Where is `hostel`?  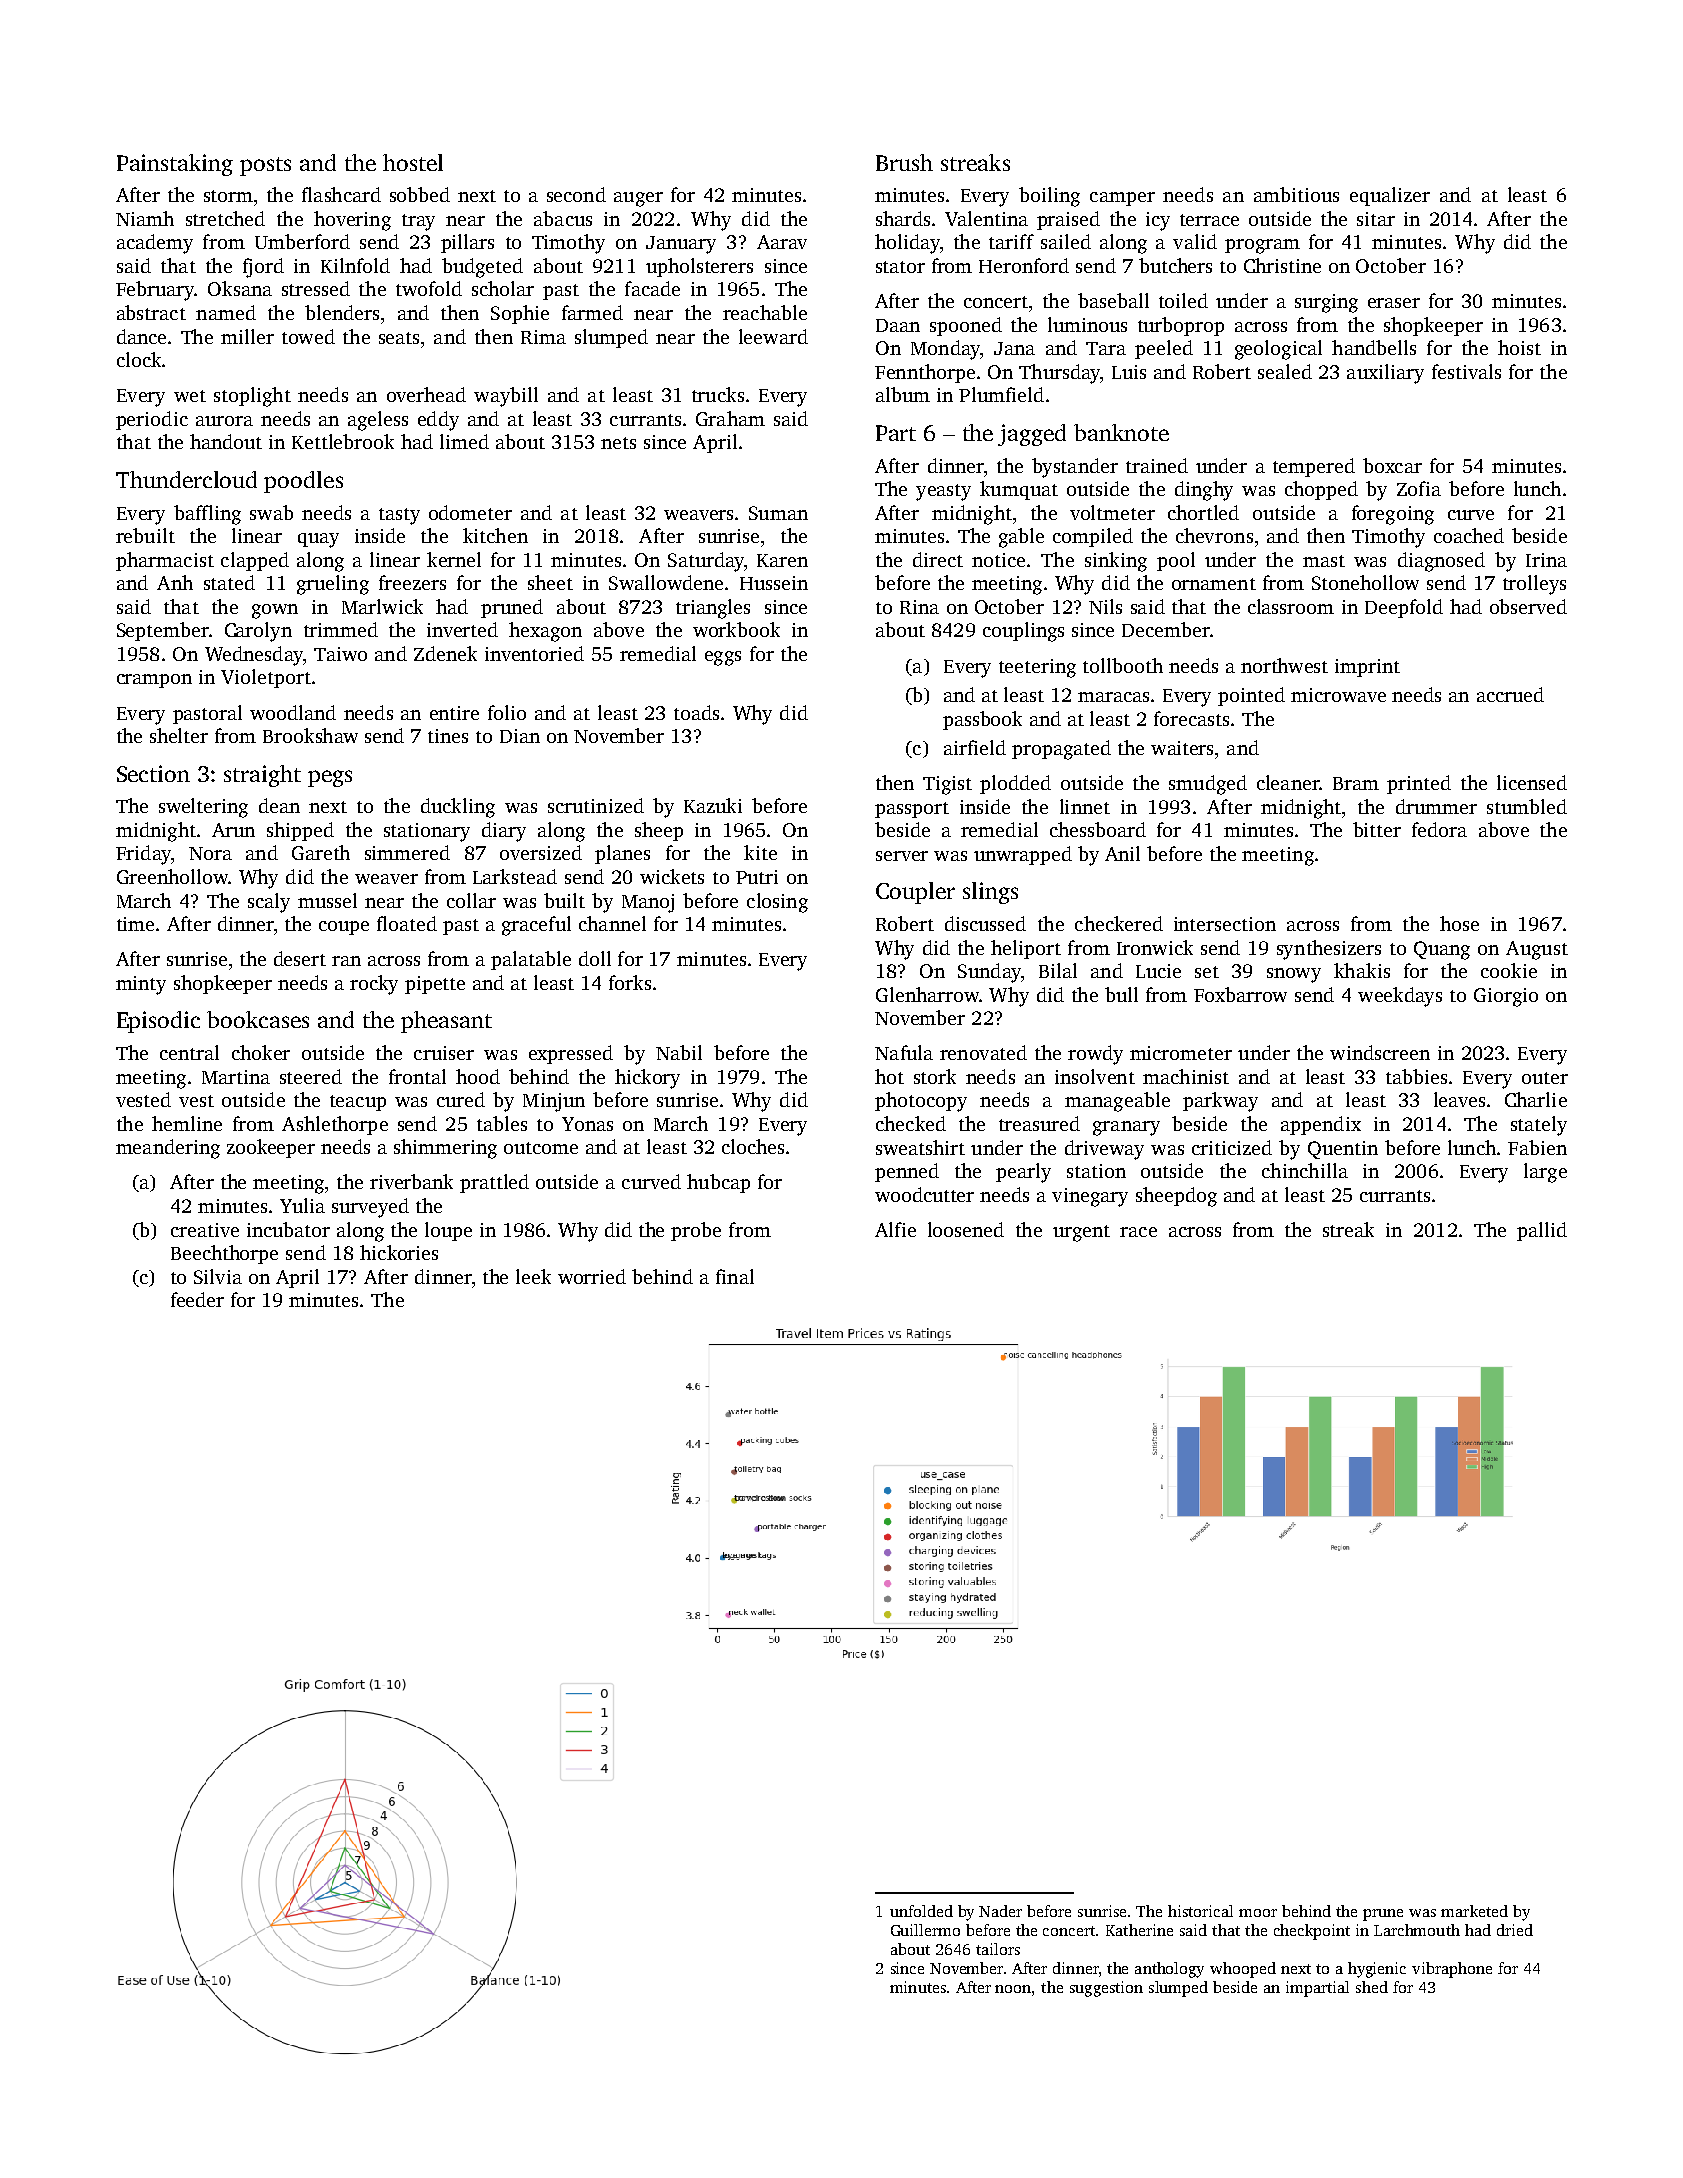 hostel is located at coordinates (413, 162).
